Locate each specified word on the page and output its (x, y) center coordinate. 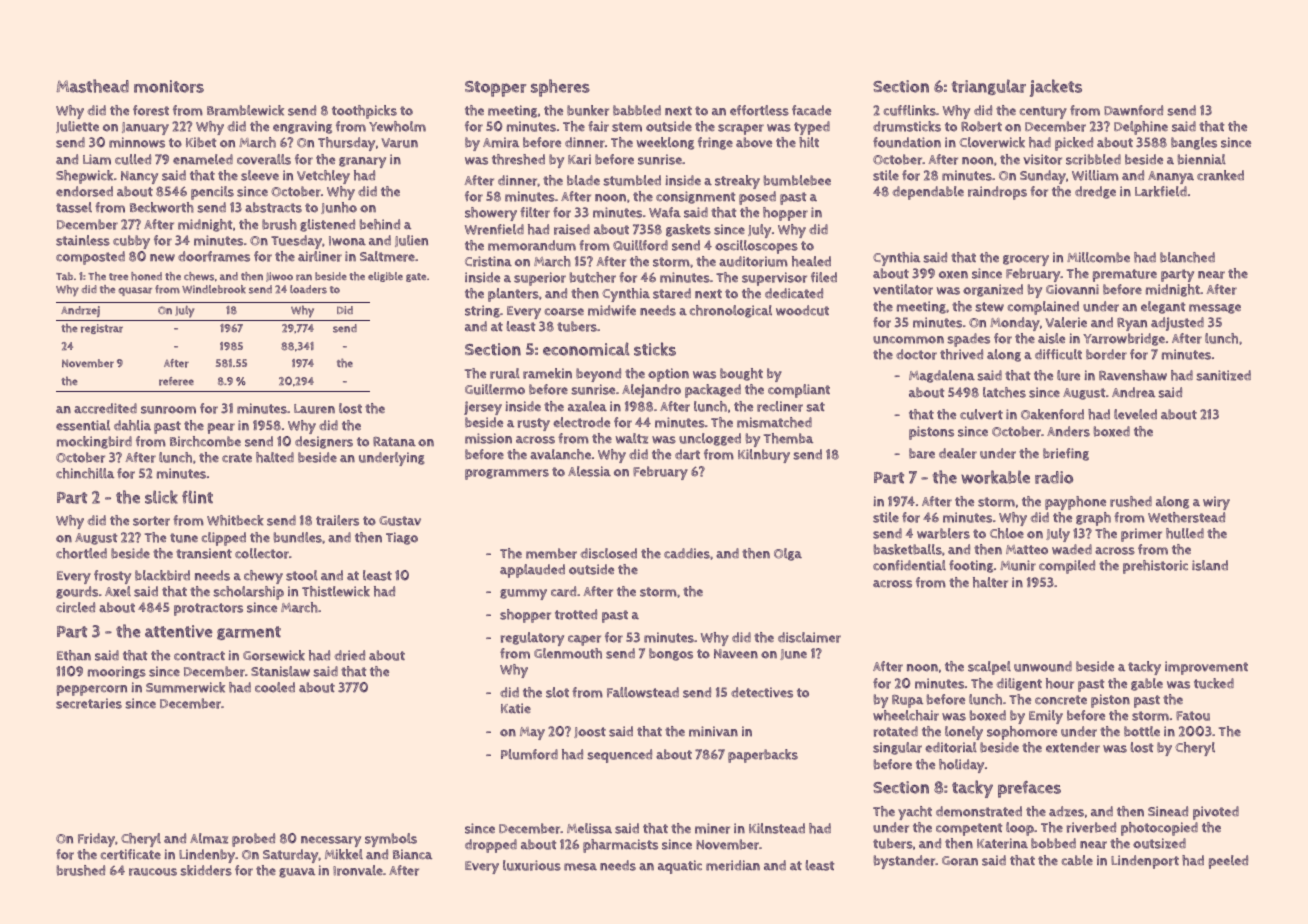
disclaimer (809, 637)
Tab (64, 276)
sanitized (1223, 375)
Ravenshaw (1133, 375)
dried (349, 655)
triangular (989, 87)
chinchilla (85, 473)
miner (712, 828)
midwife (612, 310)
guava (297, 873)
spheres (560, 88)
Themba (788, 438)
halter (990, 582)
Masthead (92, 86)
